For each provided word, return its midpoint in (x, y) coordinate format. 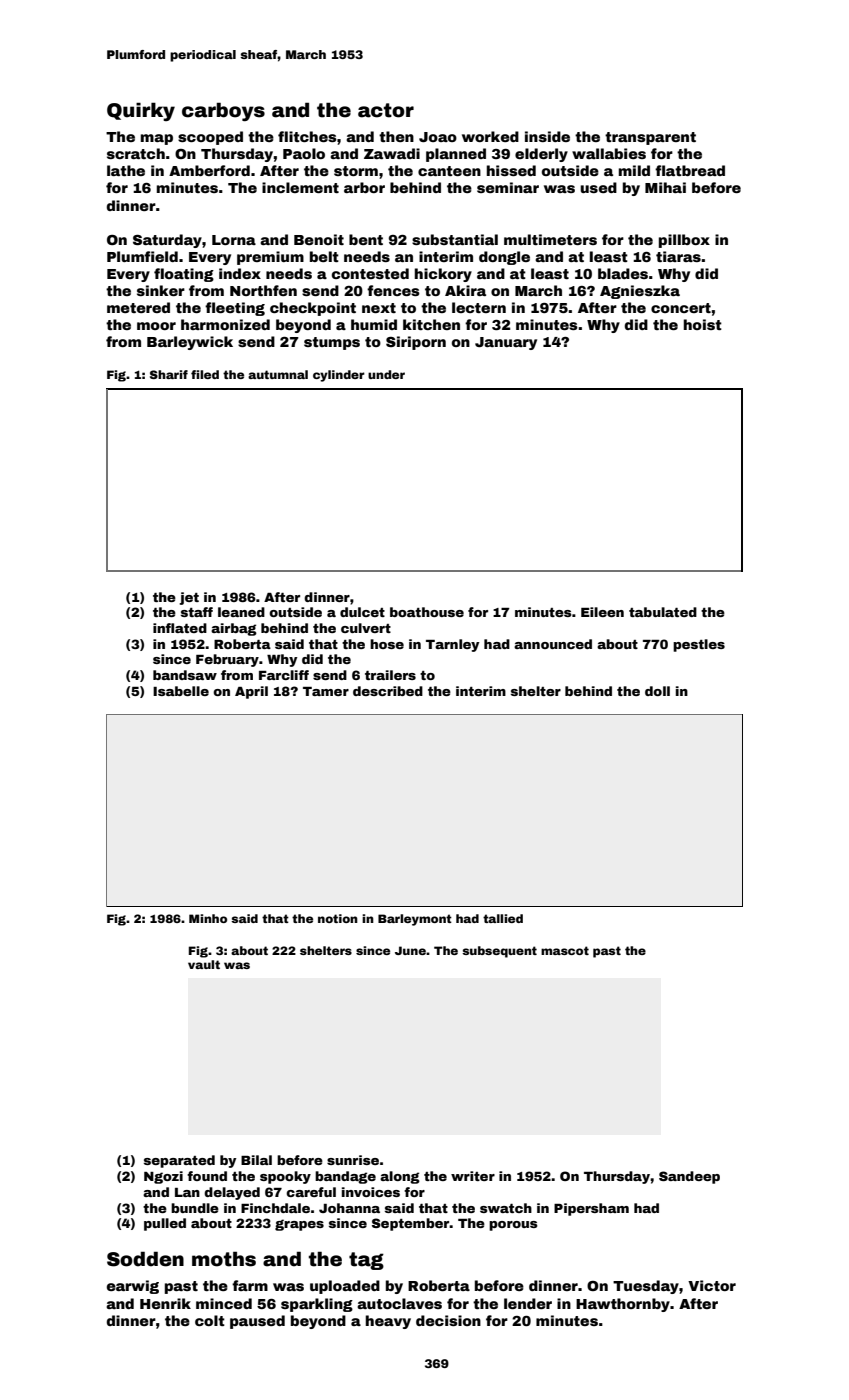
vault (204, 964)
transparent (650, 138)
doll (657, 691)
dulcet (362, 612)
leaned (241, 612)
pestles (699, 645)
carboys (223, 111)
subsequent (499, 952)
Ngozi (163, 1177)
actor (386, 110)
